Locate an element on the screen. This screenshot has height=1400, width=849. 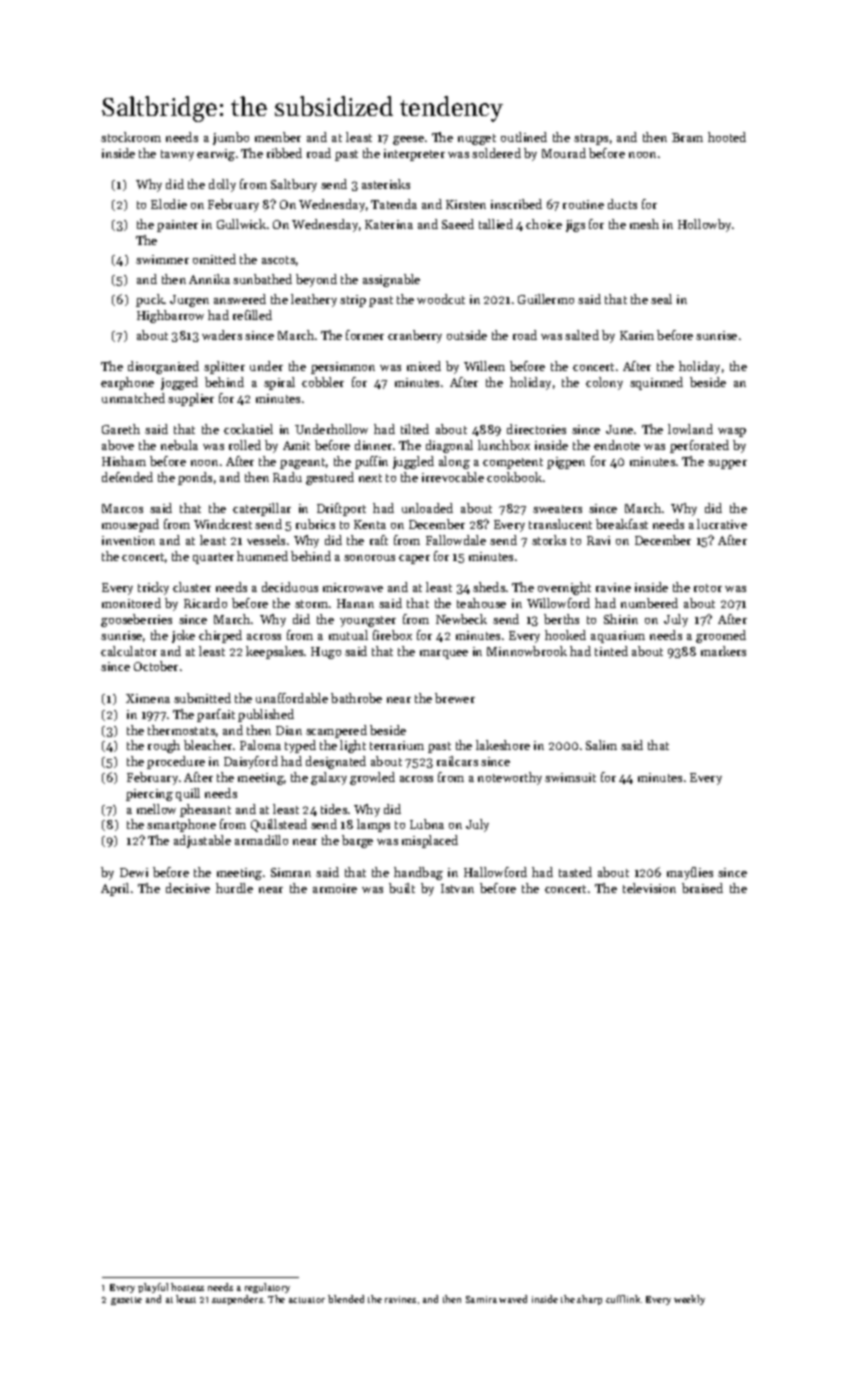
suspenders is located at coordinates (237, 1300).
